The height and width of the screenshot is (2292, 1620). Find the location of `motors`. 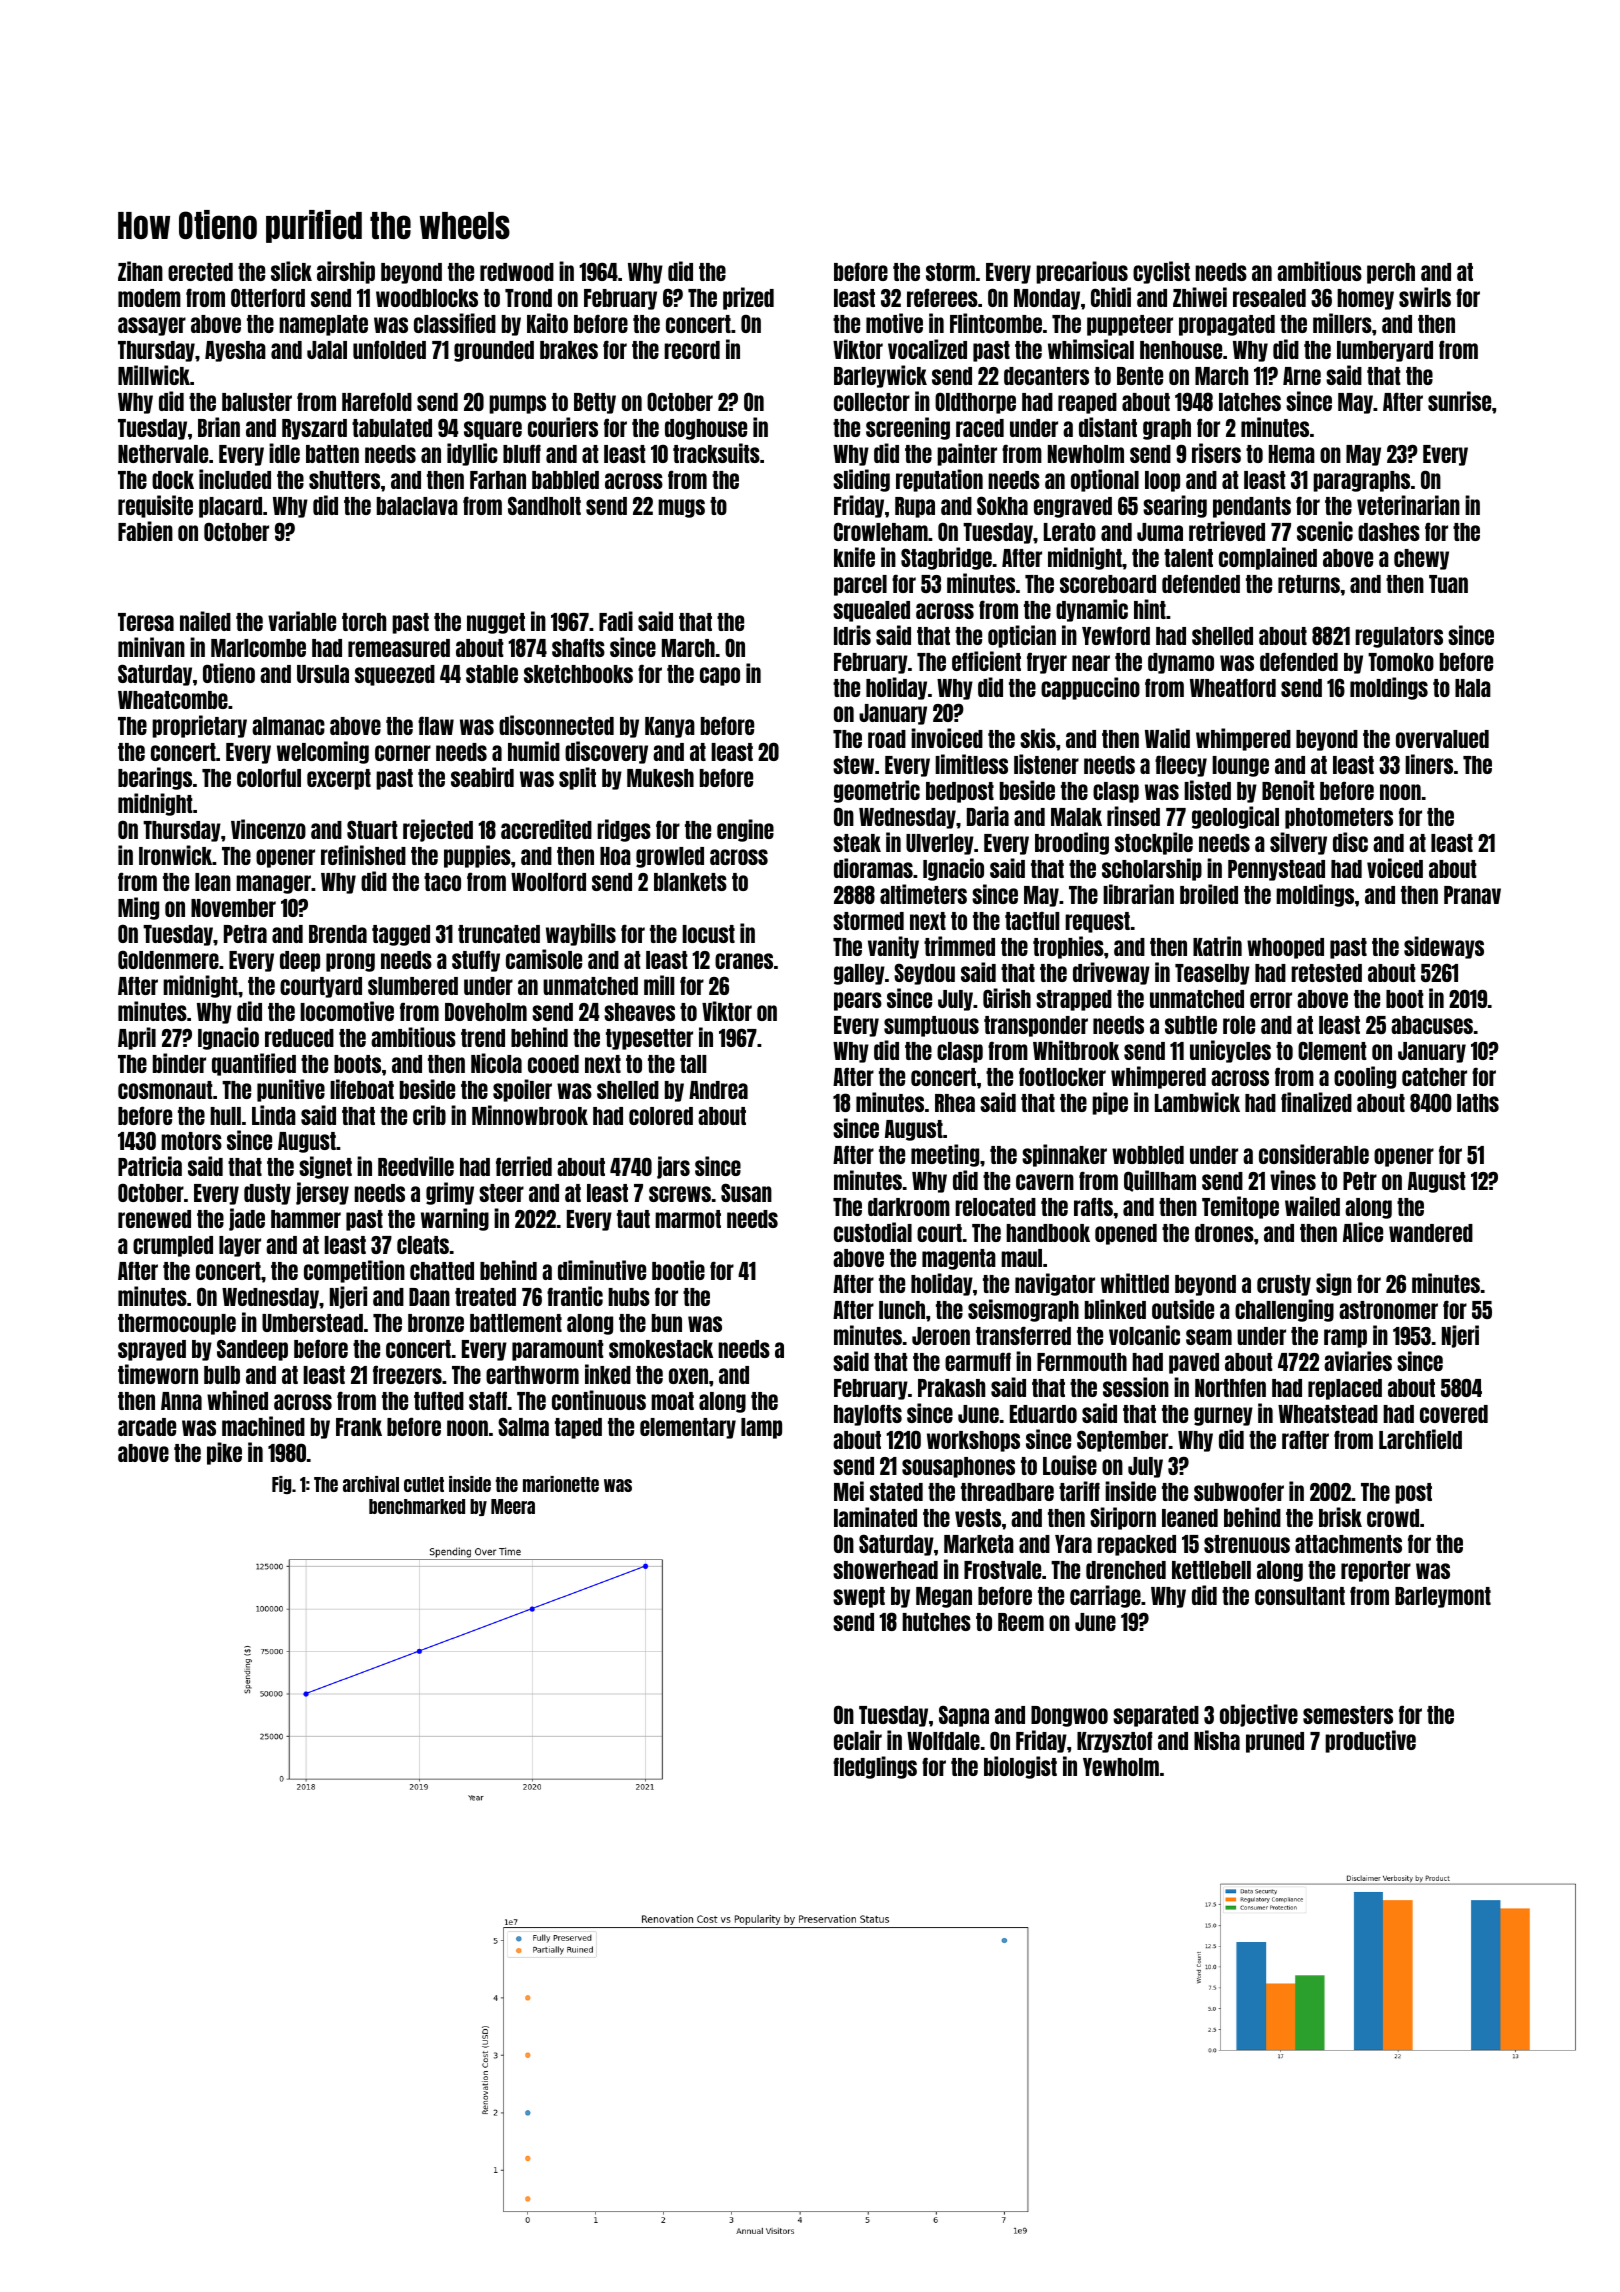

motors is located at coordinates (191, 1141).
